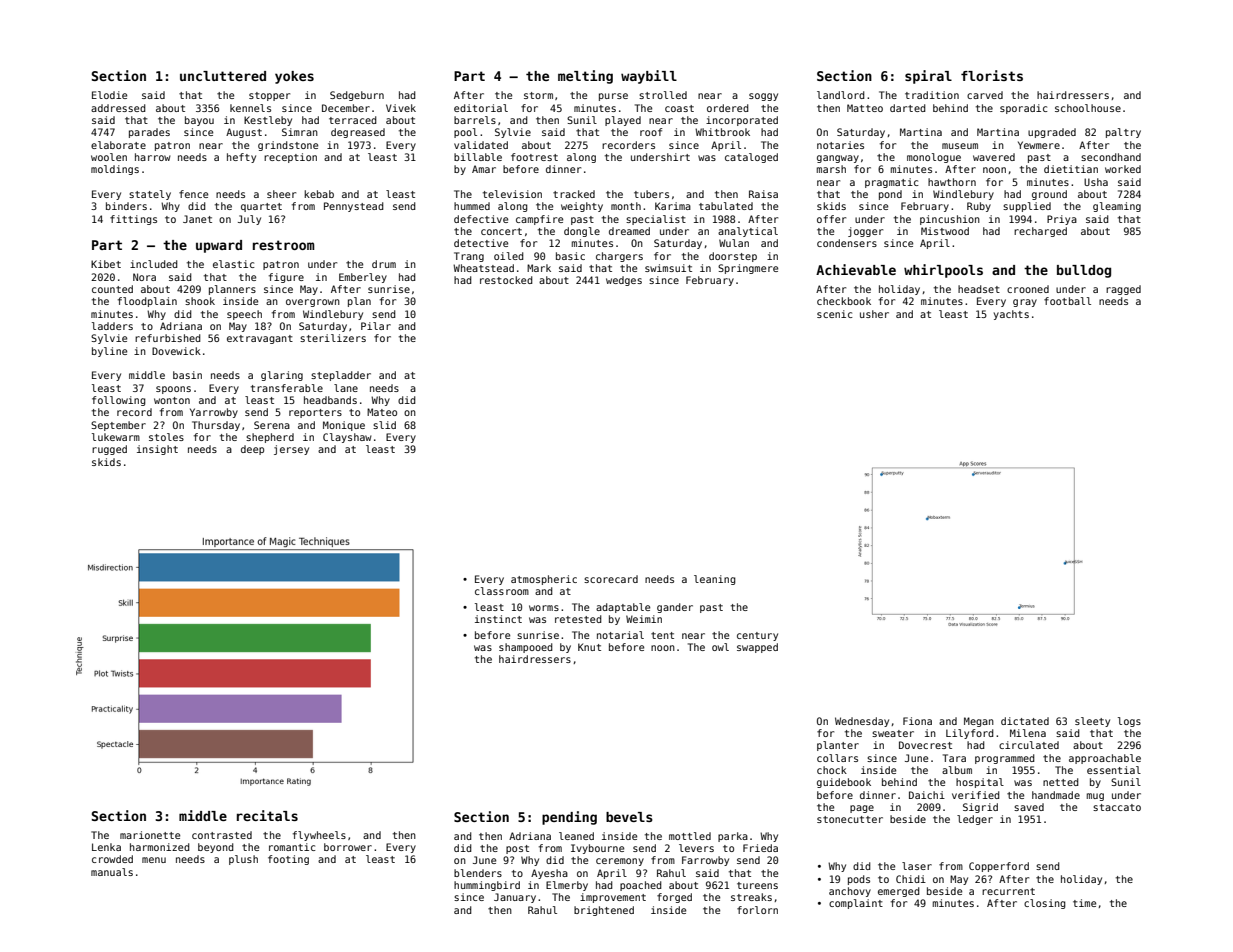 The image size is (1233, 952). Describe the element at coordinates (526, 648) in the document. I see `shampooed` at that location.
